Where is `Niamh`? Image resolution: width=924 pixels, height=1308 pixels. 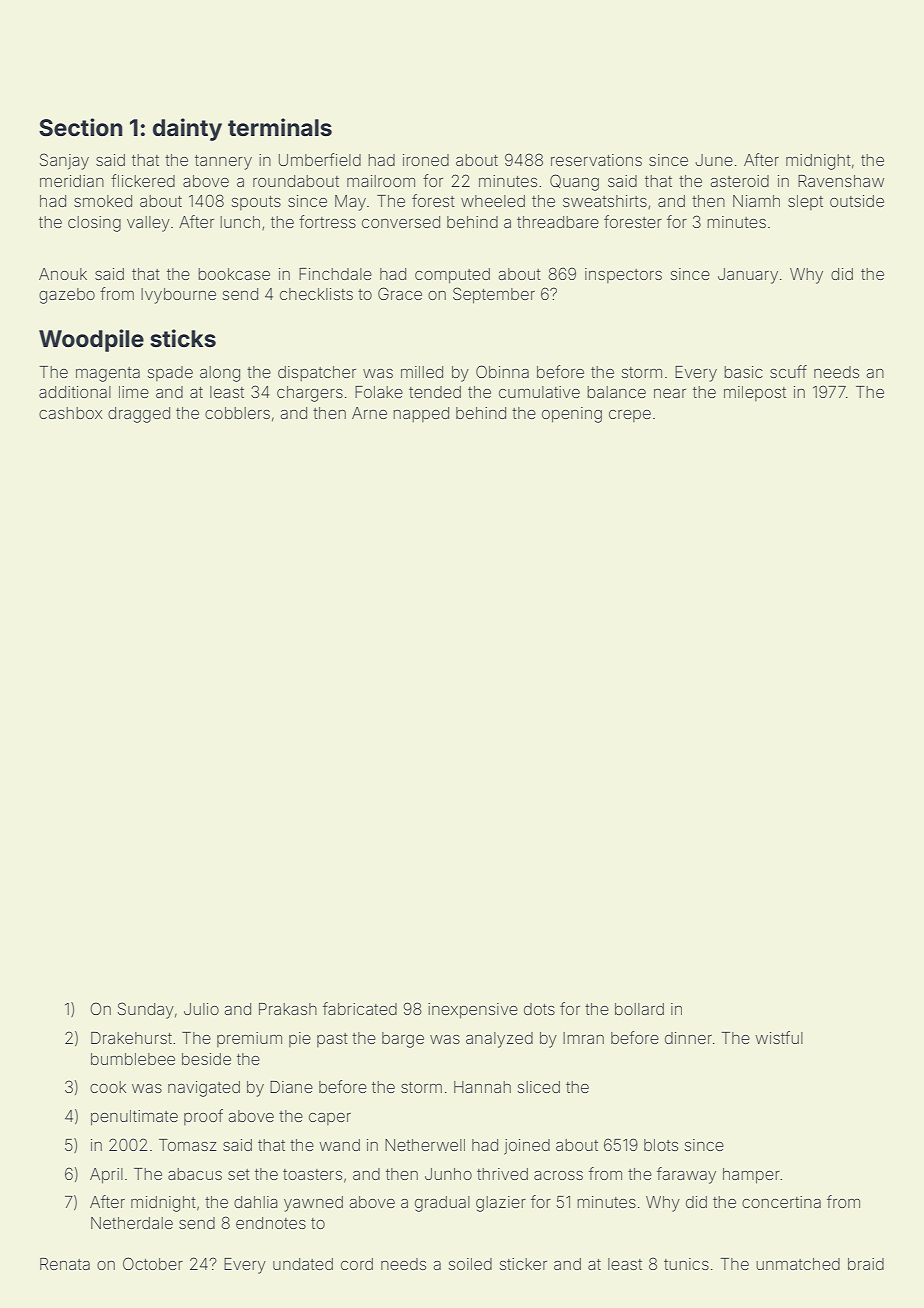
Niamh is located at coordinates (756, 201).
